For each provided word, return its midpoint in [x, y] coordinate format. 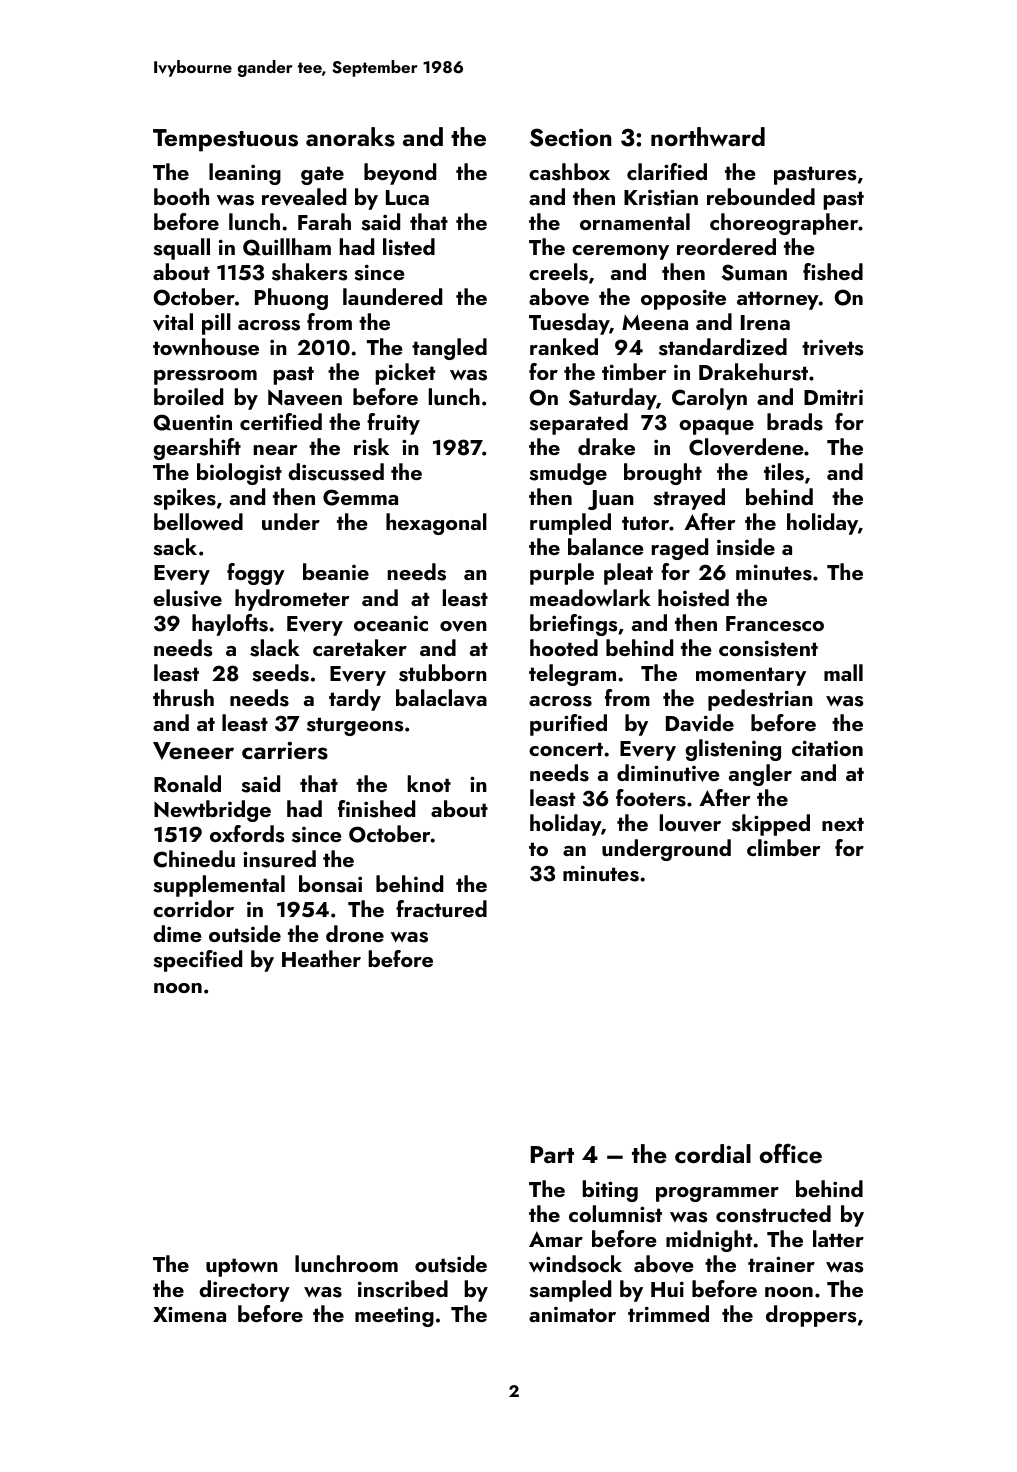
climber [783, 847]
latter [838, 1238]
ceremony [620, 252]
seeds [280, 673]
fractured [441, 908]
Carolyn [709, 399]
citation [827, 748]
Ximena [189, 1314]
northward [708, 137]
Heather [321, 958]
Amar [556, 1239]
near [275, 450]
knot [429, 783]
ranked [564, 346]
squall [181, 249]
